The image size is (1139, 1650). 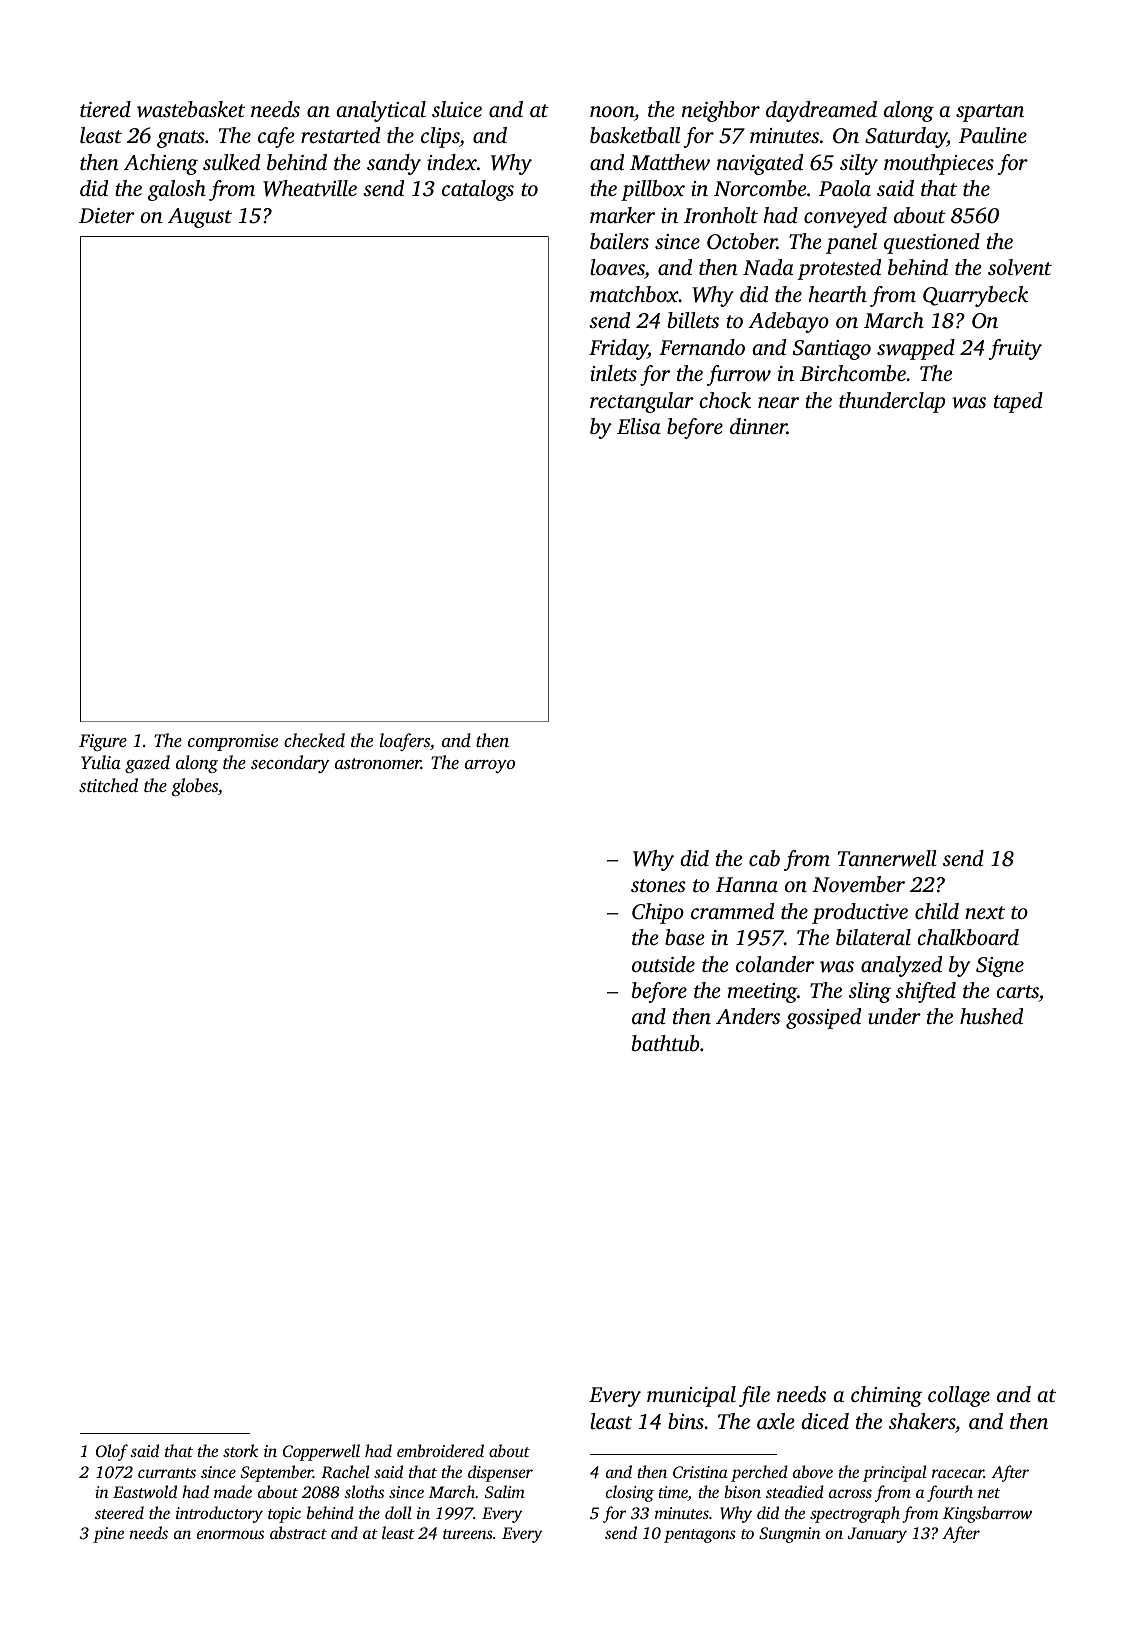 What do you see at coordinates (639, 426) in the image?
I see `Elisa` at bounding box center [639, 426].
